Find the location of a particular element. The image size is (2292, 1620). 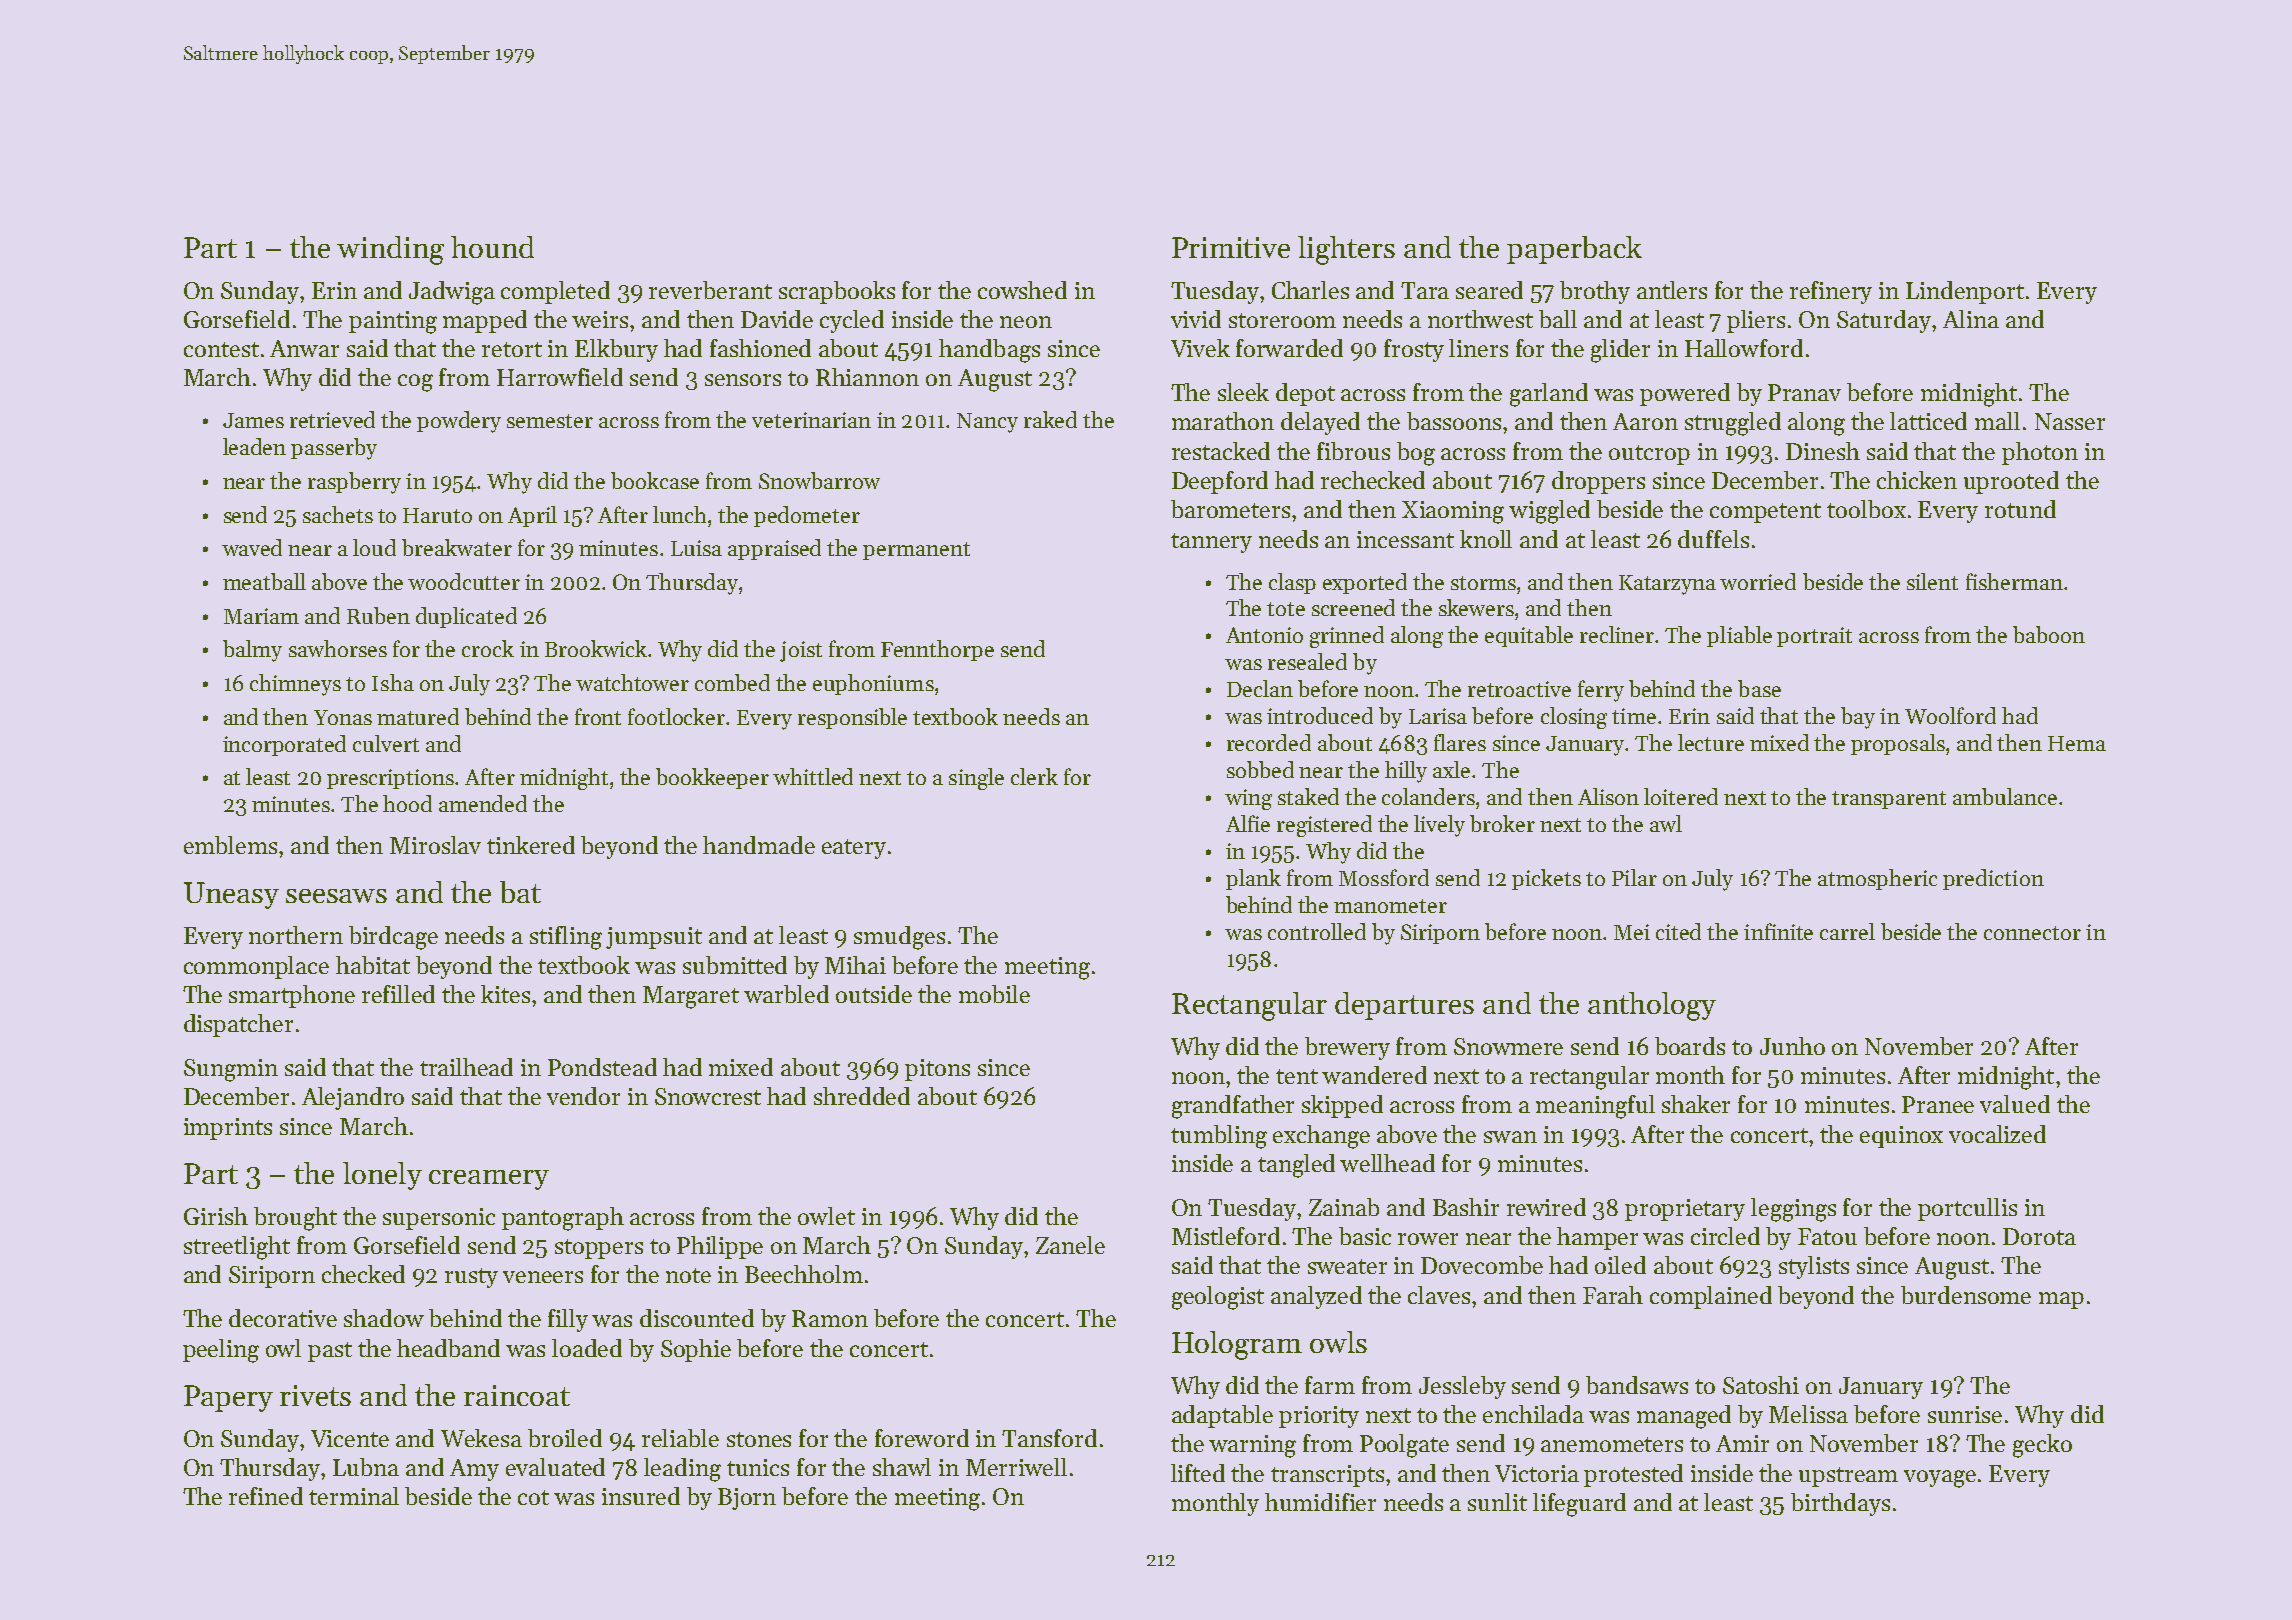

eatery is located at coordinates (854, 849).
